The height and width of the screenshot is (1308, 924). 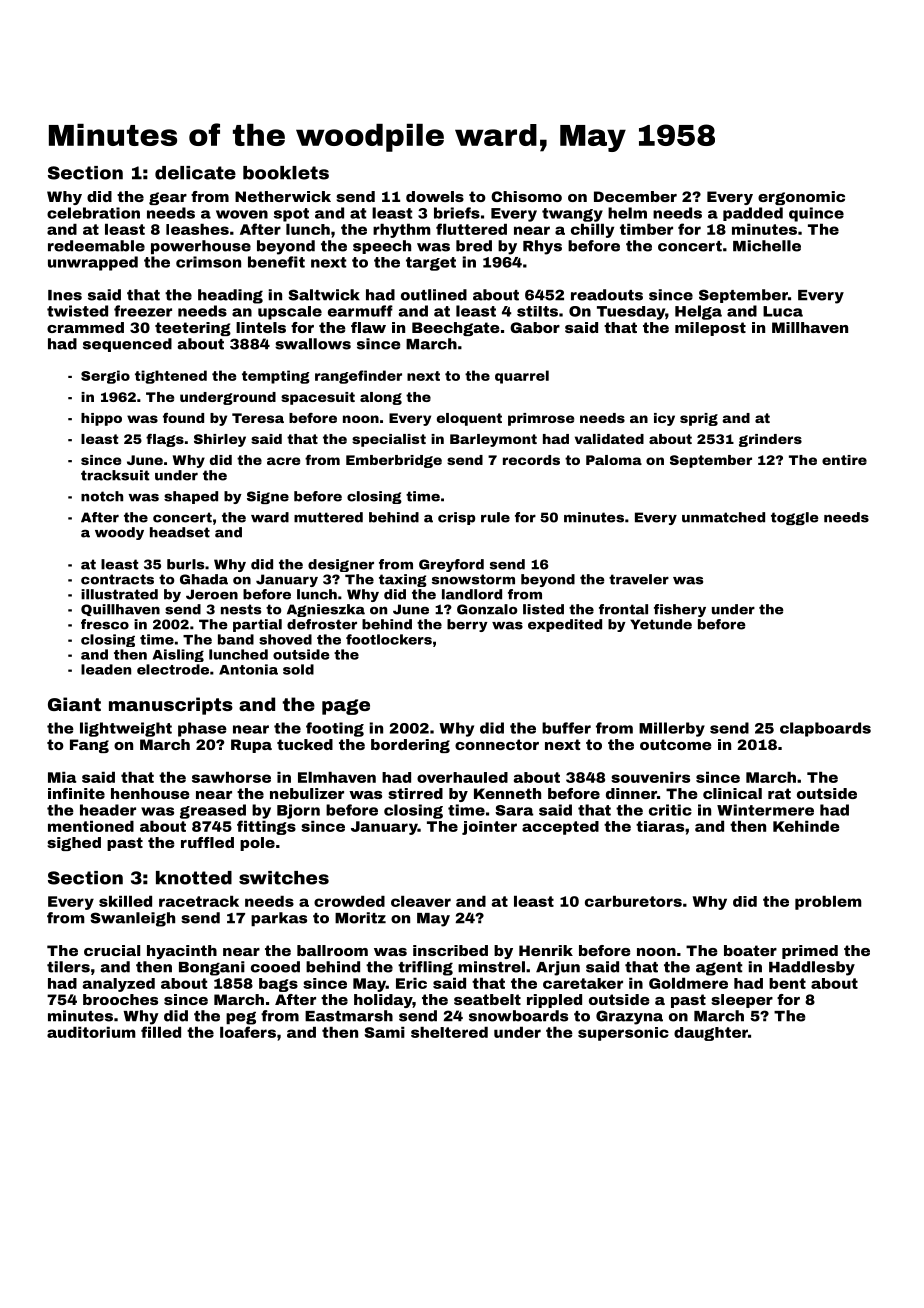 I want to click on Sami, so click(x=384, y=1032).
